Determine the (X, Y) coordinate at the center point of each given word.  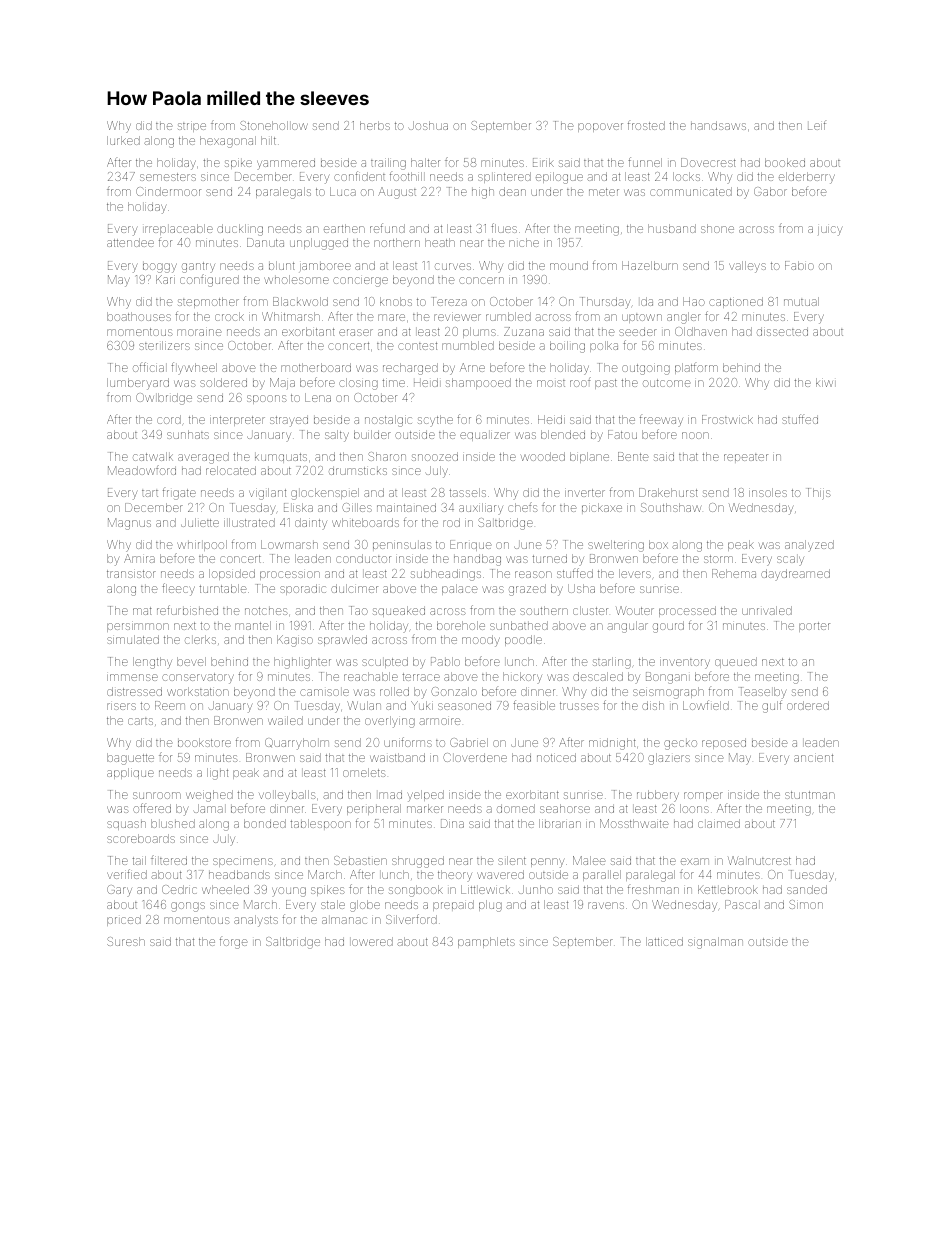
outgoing (646, 369)
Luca (343, 191)
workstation (198, 691)
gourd (668, 627)
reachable (371, 676)
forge (233, 943)
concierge (360, 282)
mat (142, 611)
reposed (724, 743)
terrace (421, 677)
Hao (694, 301)
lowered (372, 941)
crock (229, 316)
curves (453, 266)
